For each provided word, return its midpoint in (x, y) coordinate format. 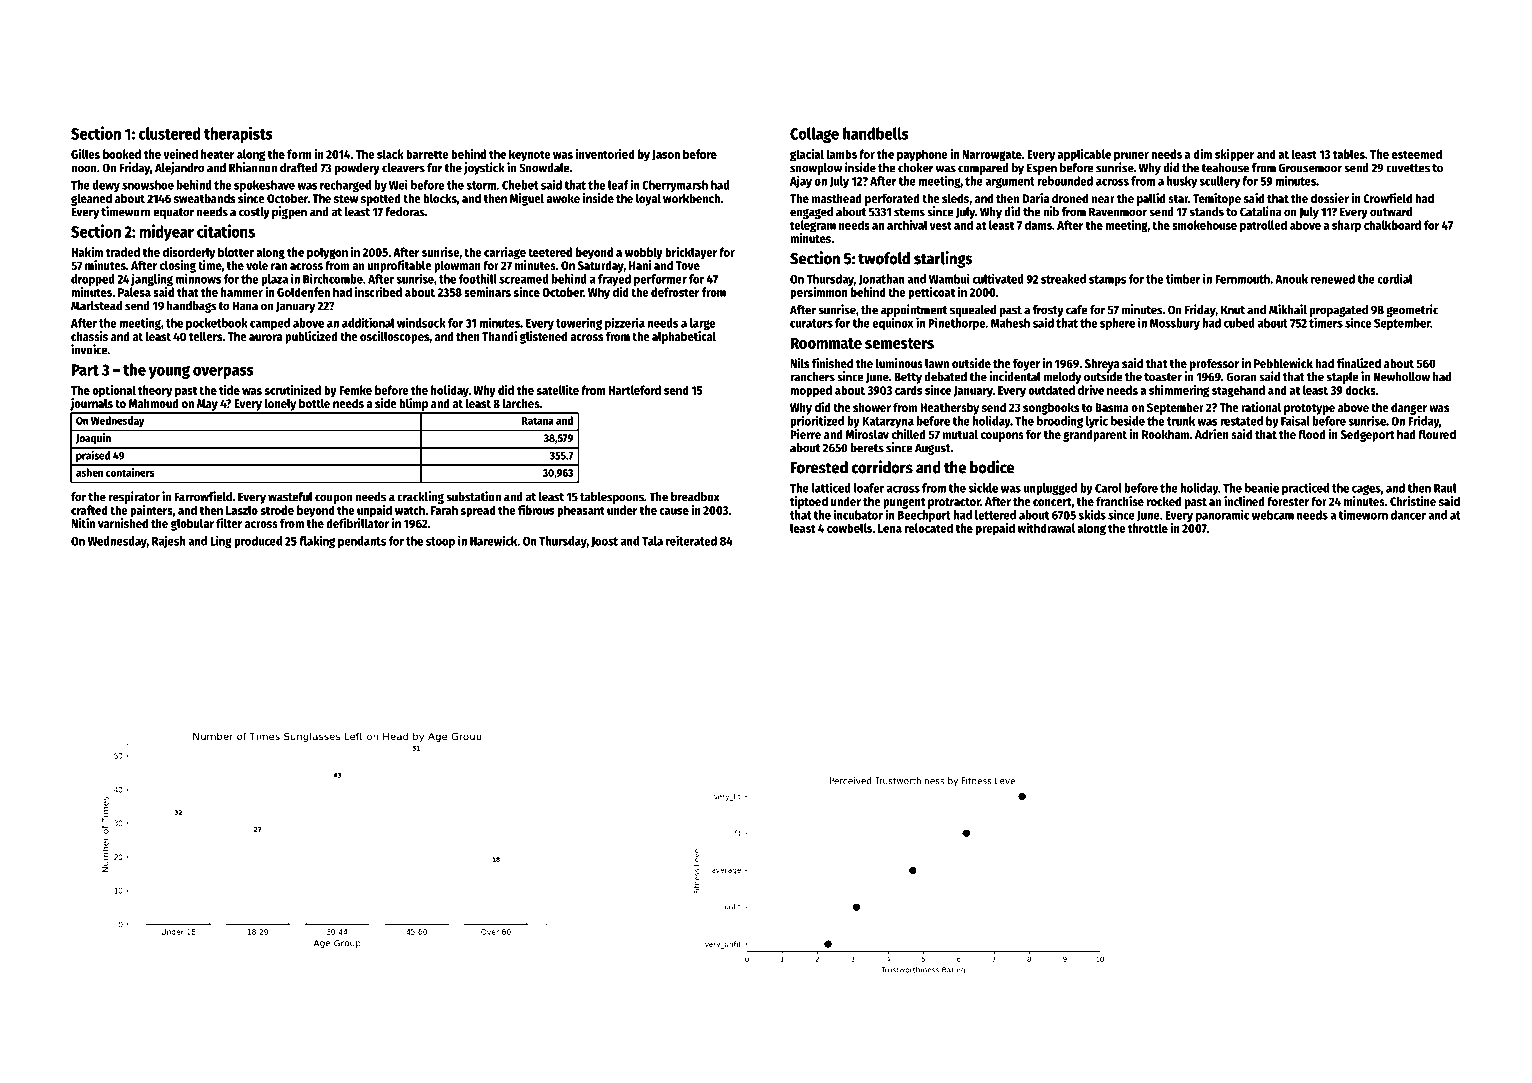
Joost (604, 542)
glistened (543, 337)
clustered (170, 133)
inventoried (605, 154)
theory (155, 391)
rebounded (1065, 181)
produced (258, 542)
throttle (1148, 528)
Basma (1112, 407)
